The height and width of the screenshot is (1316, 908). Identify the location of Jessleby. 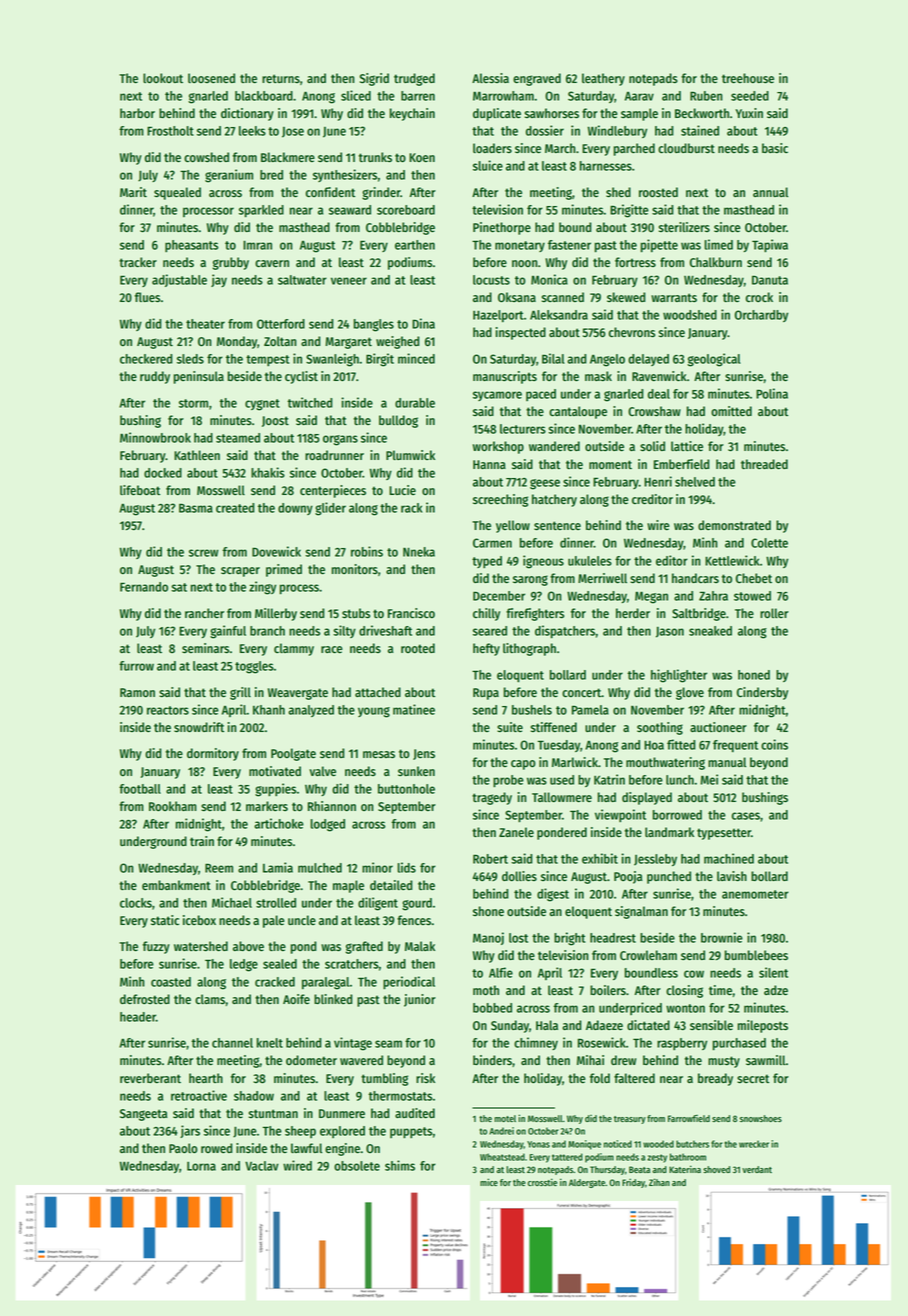
(655, 860).
